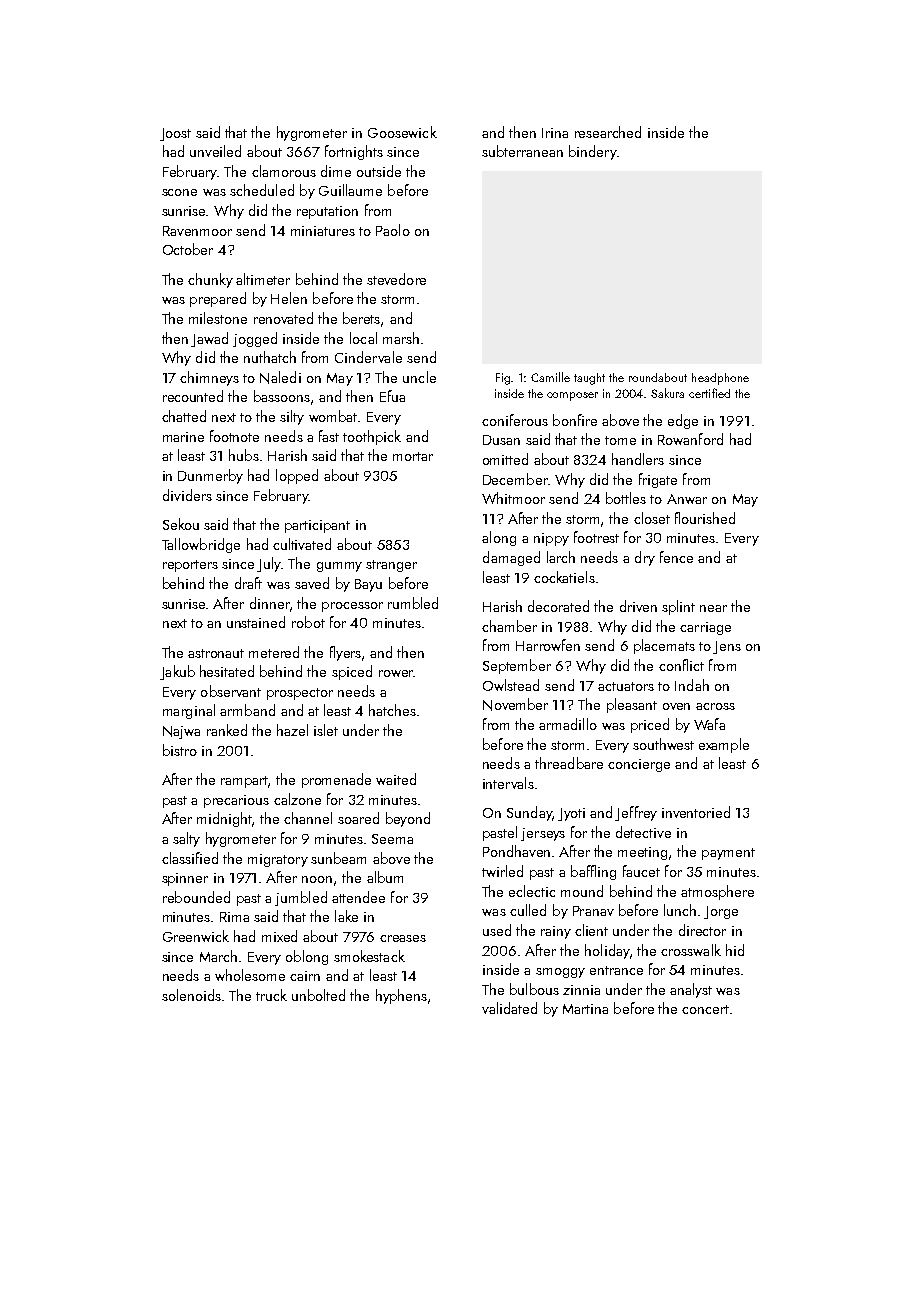 This screenshot has height=1311, width=924. What do you see at coordinates (218, 956) in the screenshot?
I see `March` at bounding box center [218, 956].
